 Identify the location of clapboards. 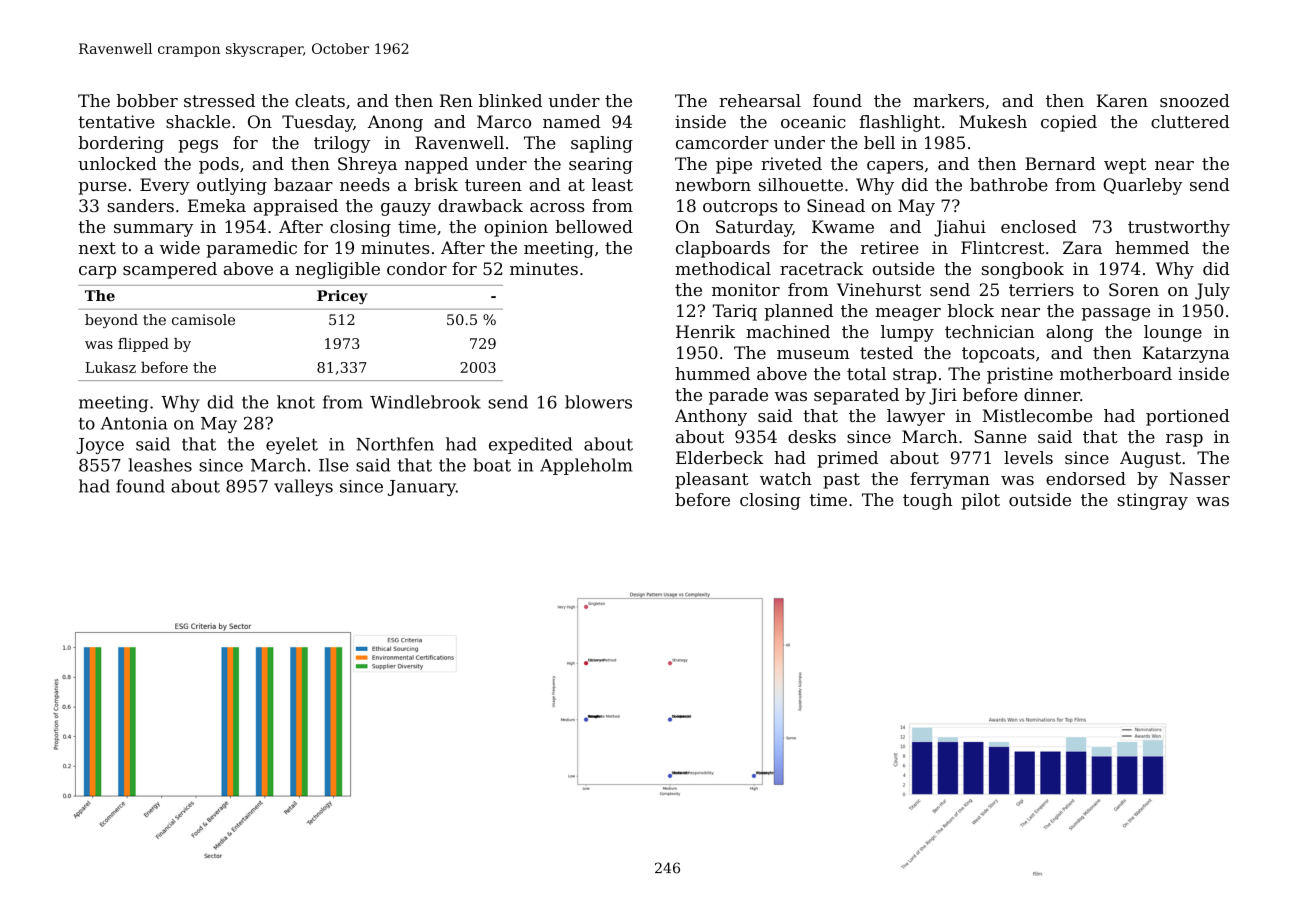
(723, 249).
